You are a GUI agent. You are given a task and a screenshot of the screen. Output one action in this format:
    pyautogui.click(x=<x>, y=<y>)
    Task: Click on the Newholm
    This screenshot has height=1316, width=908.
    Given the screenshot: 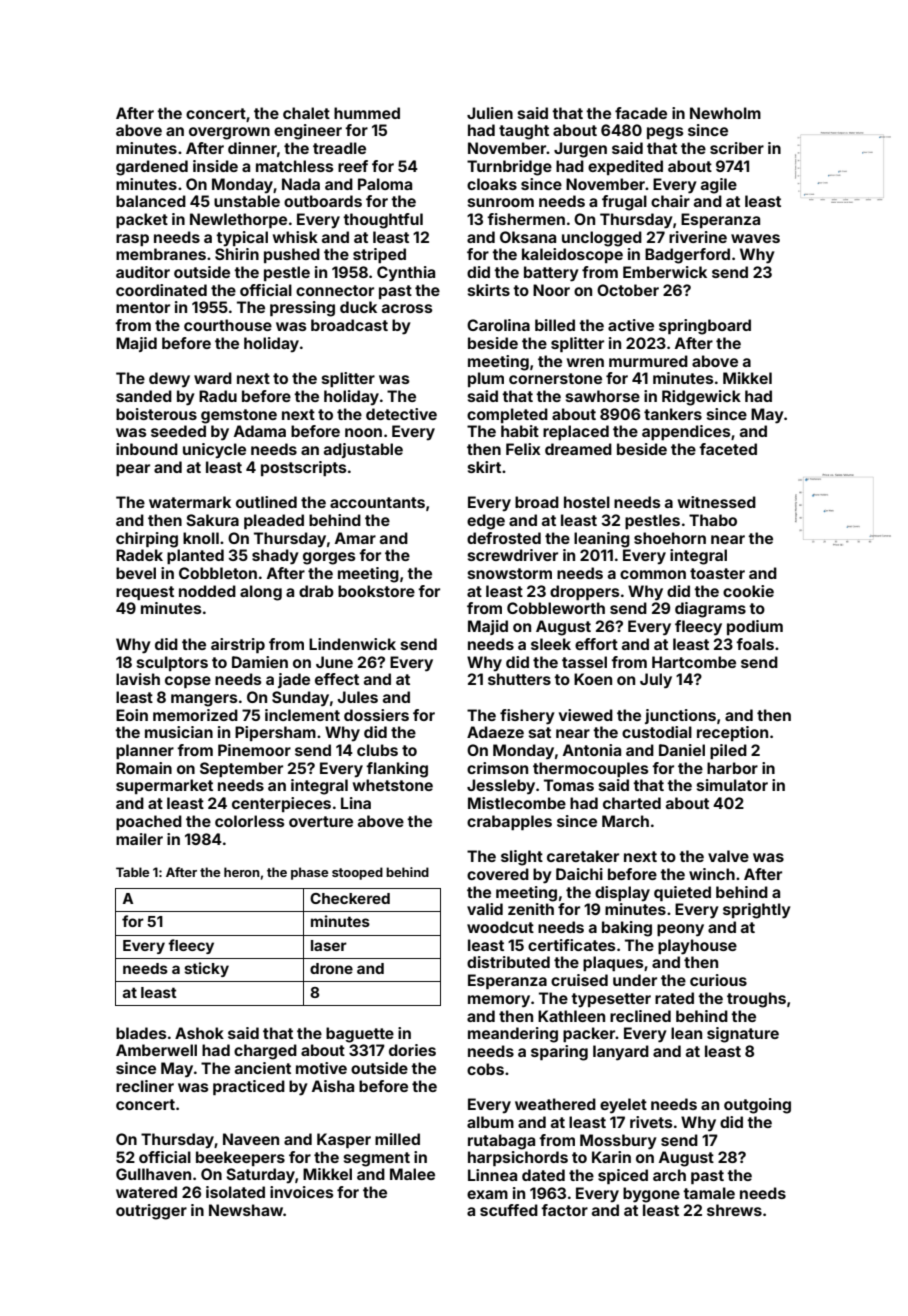 What is the action you would take?
    pyautogui.click(x=725, y=113)
